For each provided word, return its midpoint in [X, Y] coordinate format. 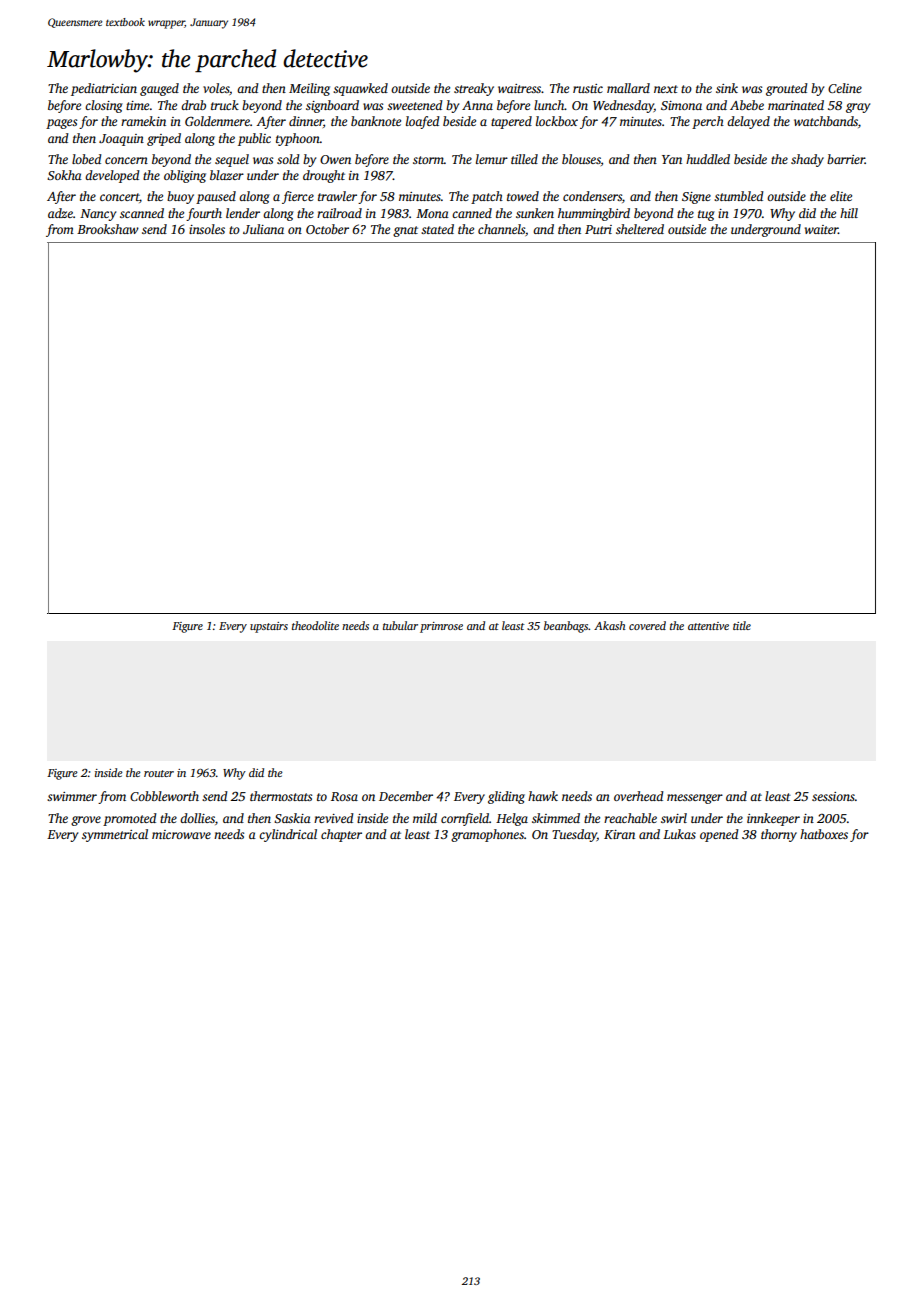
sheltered [640, 229]
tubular [400, 625]
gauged [159, 89]
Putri [598, 229]
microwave [181, 834]
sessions [833, 796]
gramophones [487, 835]
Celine [845, 88]
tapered [511, 122]
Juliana [263, 229]
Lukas [679, 834]
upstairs [269, 627]
